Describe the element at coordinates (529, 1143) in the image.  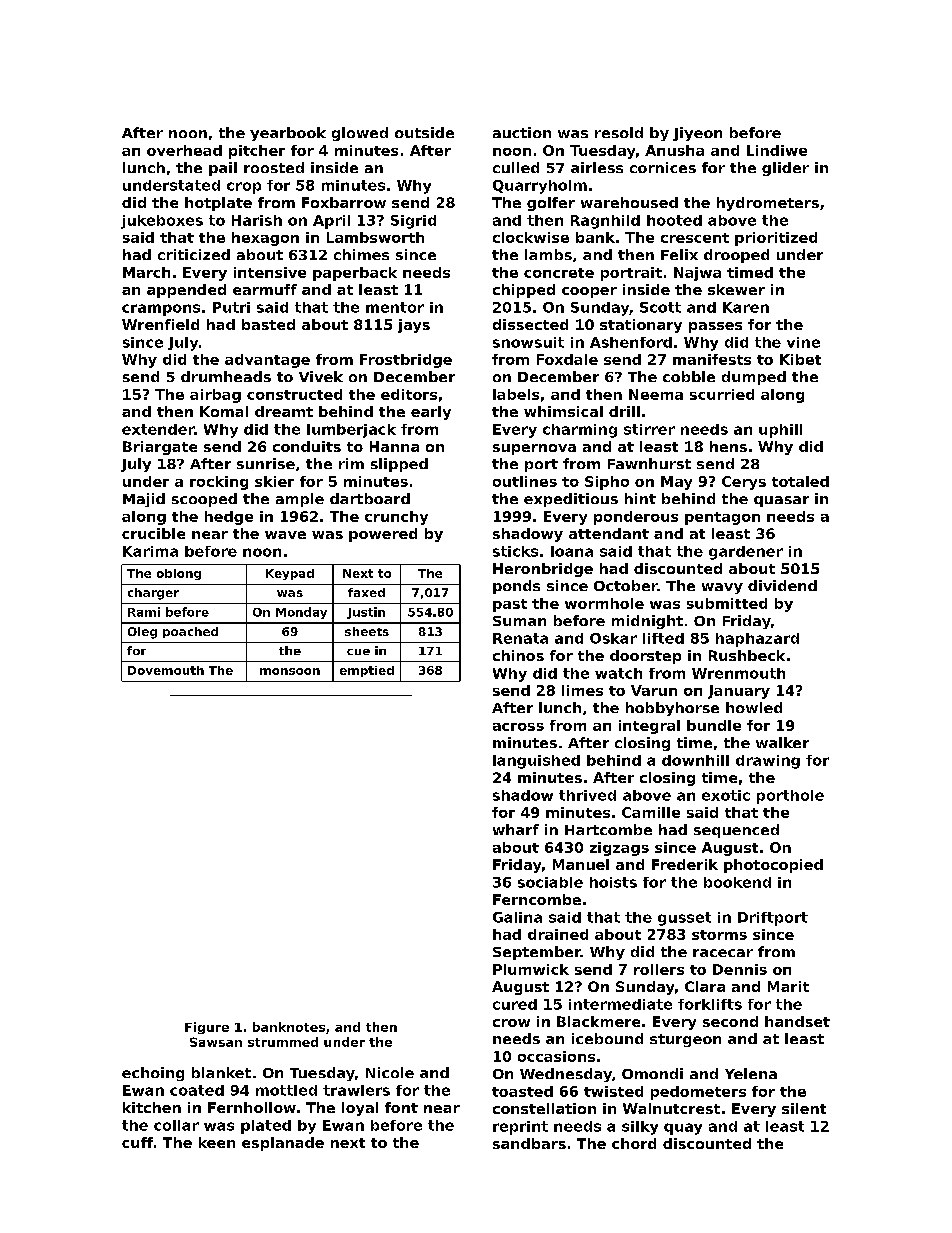
I see `sandbars` at that location.
